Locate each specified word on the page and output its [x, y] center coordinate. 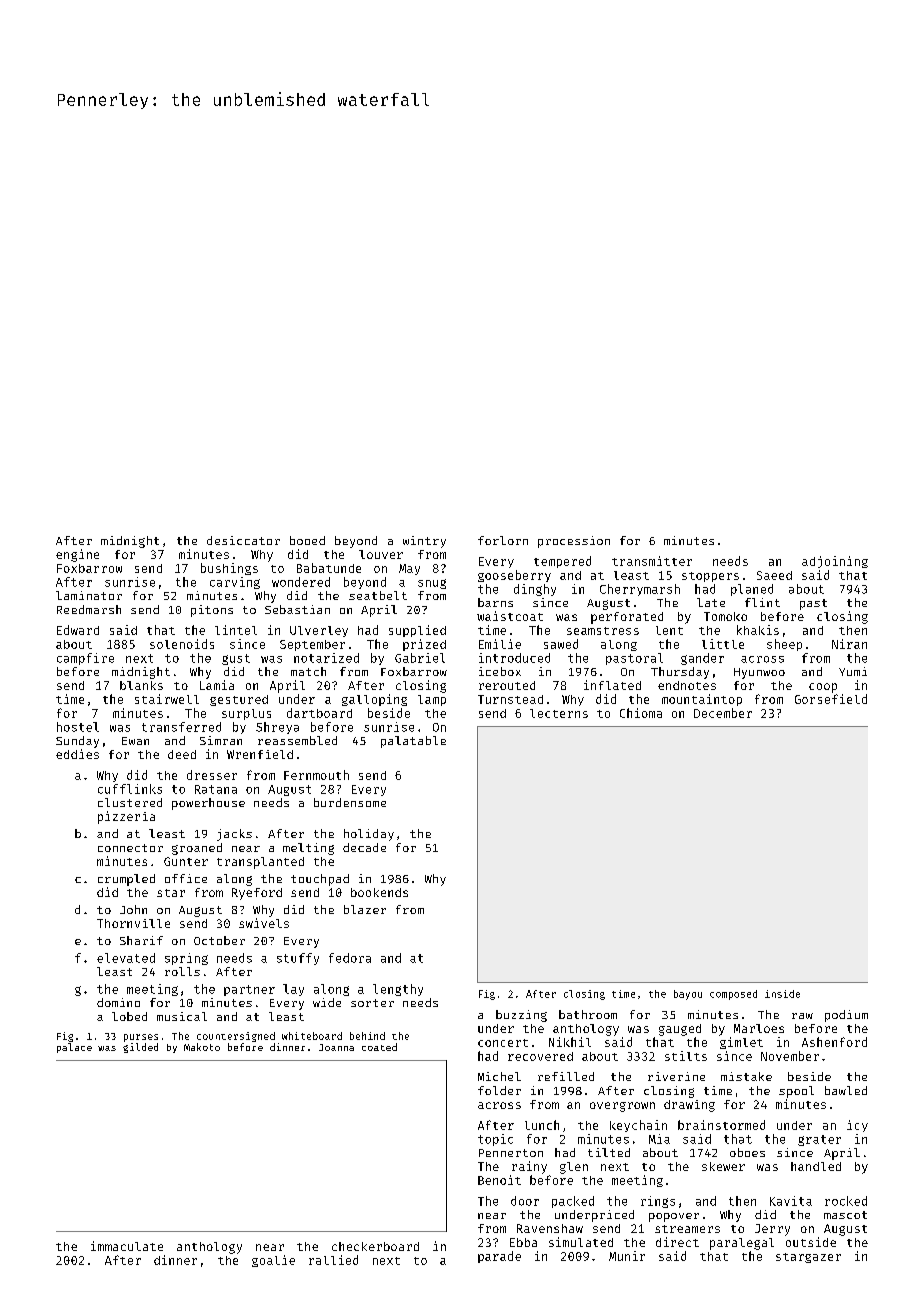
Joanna [336, 1047]
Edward [78, 630]
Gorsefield [831, 699]
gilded [140, 1048]
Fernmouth [316, 775]
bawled [846, 1090]
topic [495, 1140]
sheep [784, 645]
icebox [500, 671]
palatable [413, 742]
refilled [566, 1076]
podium [846, 1016]
